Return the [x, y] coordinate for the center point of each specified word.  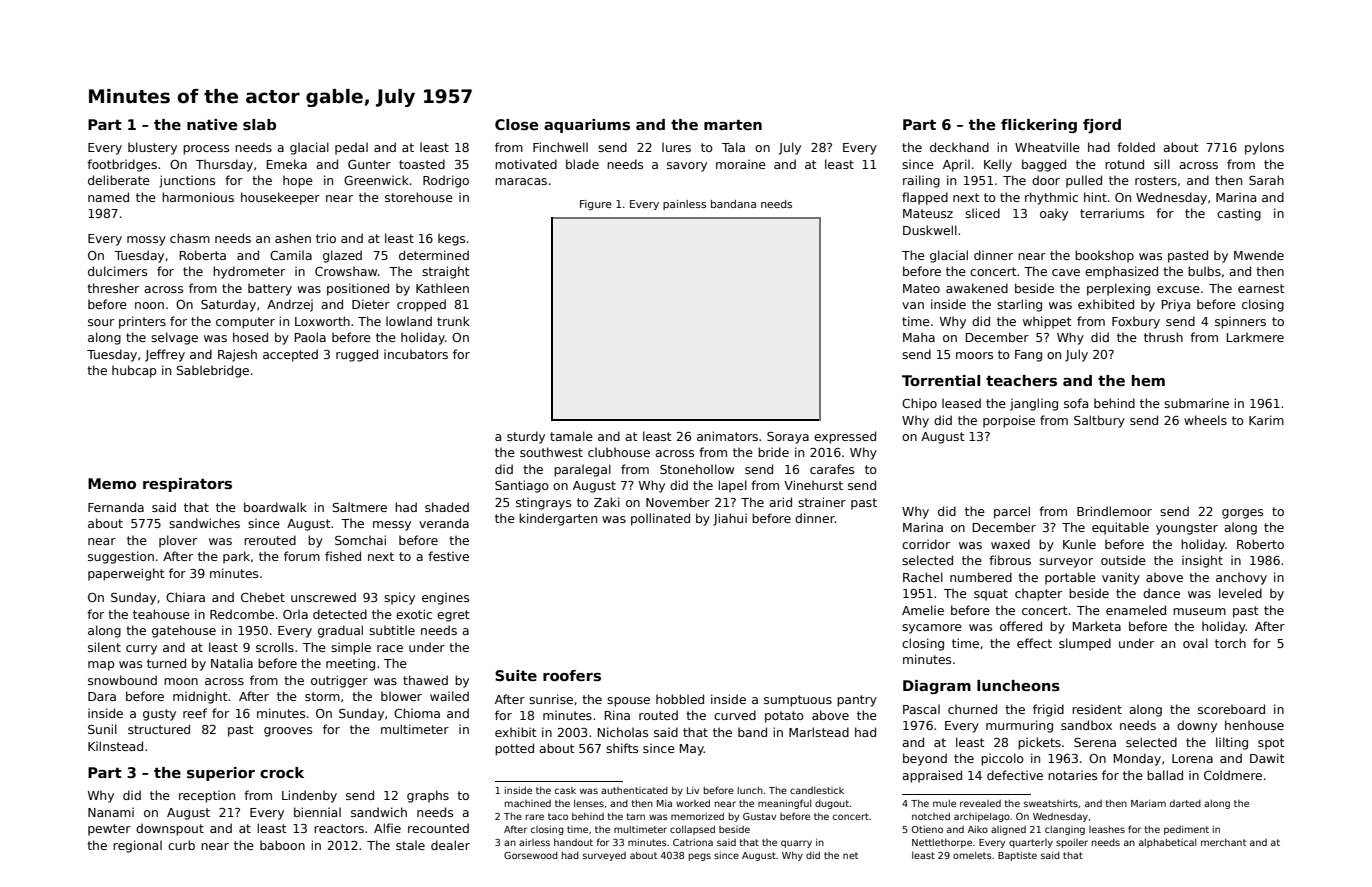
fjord [1102, 126]
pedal [351, 148]
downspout [170, 829]
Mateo [921, 288]
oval [1195, 643]
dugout [832, 804]
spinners [1240, 322]
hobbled [680, 699]
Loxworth [322, 321]
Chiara [185, 597]
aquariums [587, 126]
